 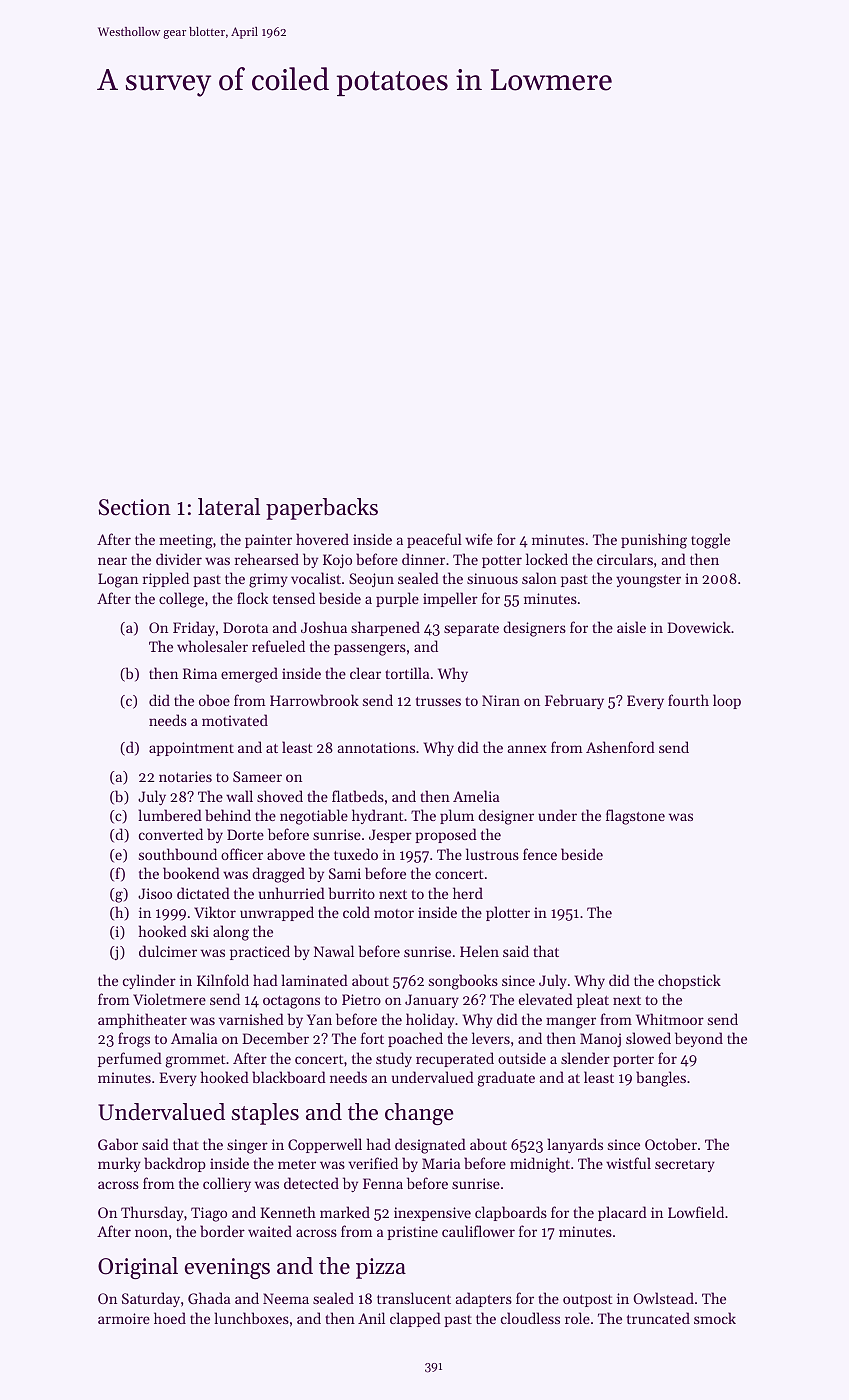 What do you see at coordinates (361, 999) in the screenshot?
I see `Pietro` at bounding box center [361, 999].
